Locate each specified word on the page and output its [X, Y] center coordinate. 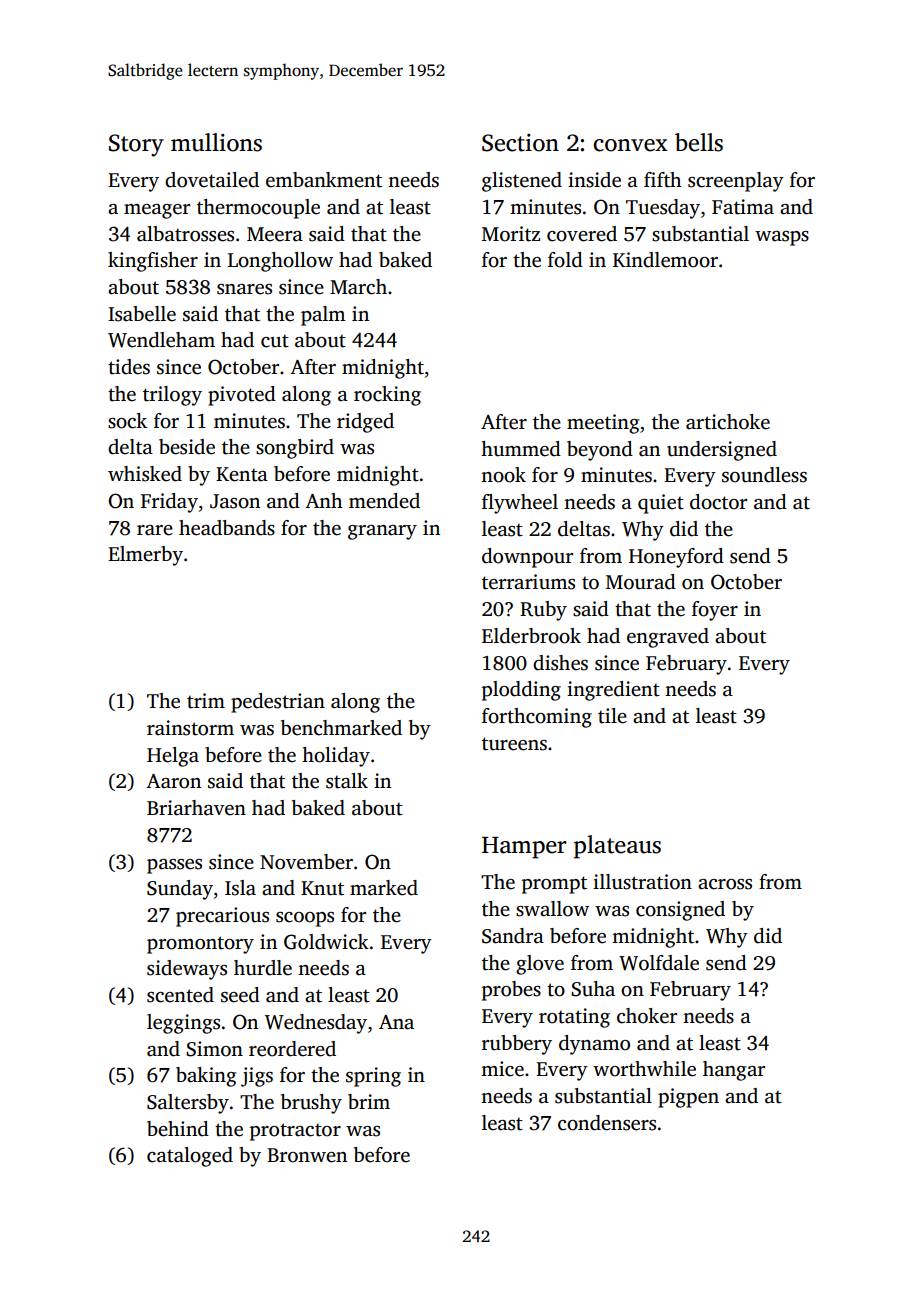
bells [699, 142]
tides [129, 367]
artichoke [728, 422]
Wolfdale [659, 963]
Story [136, 145]
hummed [521, 449]
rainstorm [190, 728]
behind [178, 1129]
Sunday [180, 890]
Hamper [524, 848]
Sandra [513, 936]
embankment [324, 180]
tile [612, 716]
